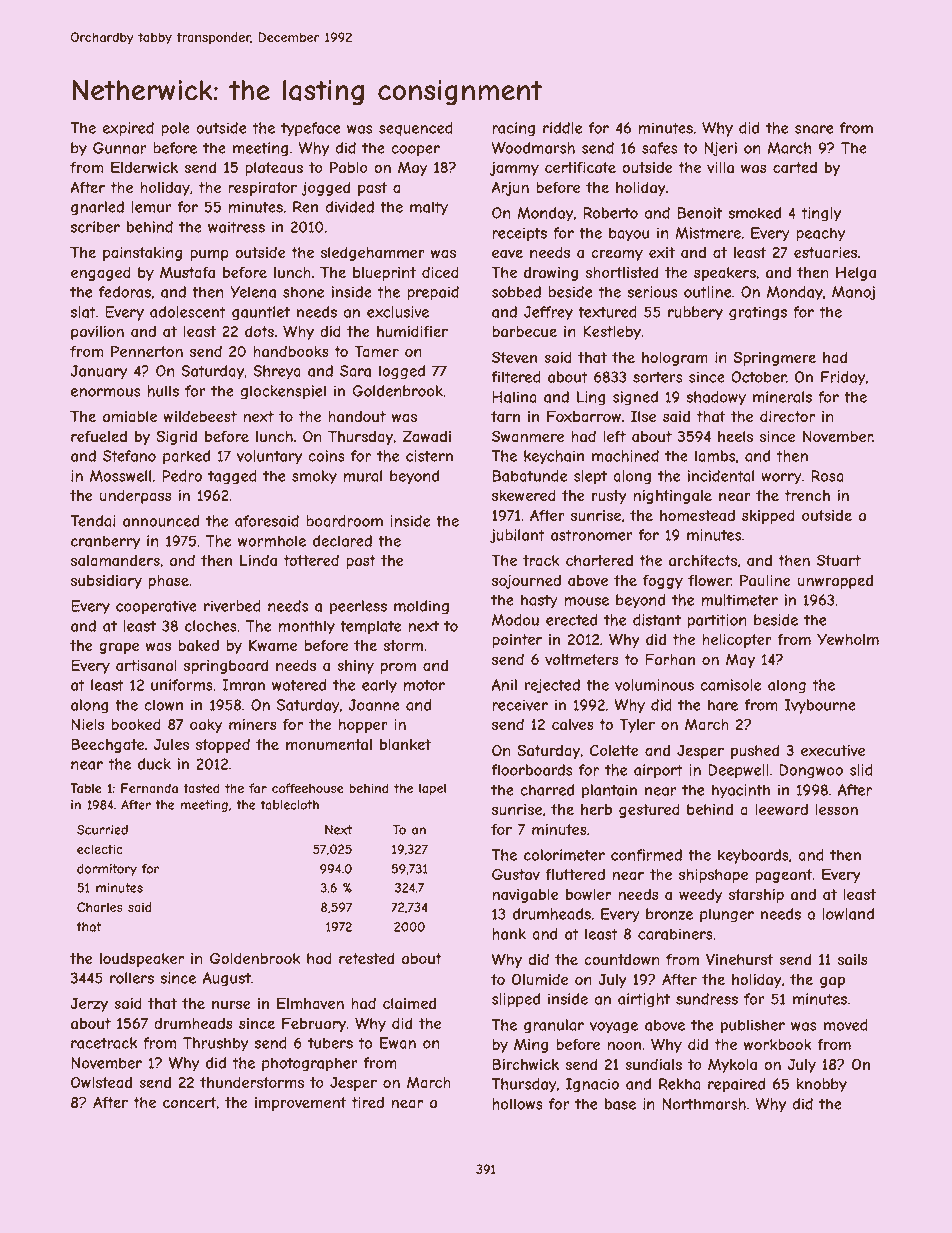 The width and height of the screenshot is (952, 1233). What do you see at coordinates (735, 436) in the screenshot?
I see `heels` at bounding box center [735, 436].
